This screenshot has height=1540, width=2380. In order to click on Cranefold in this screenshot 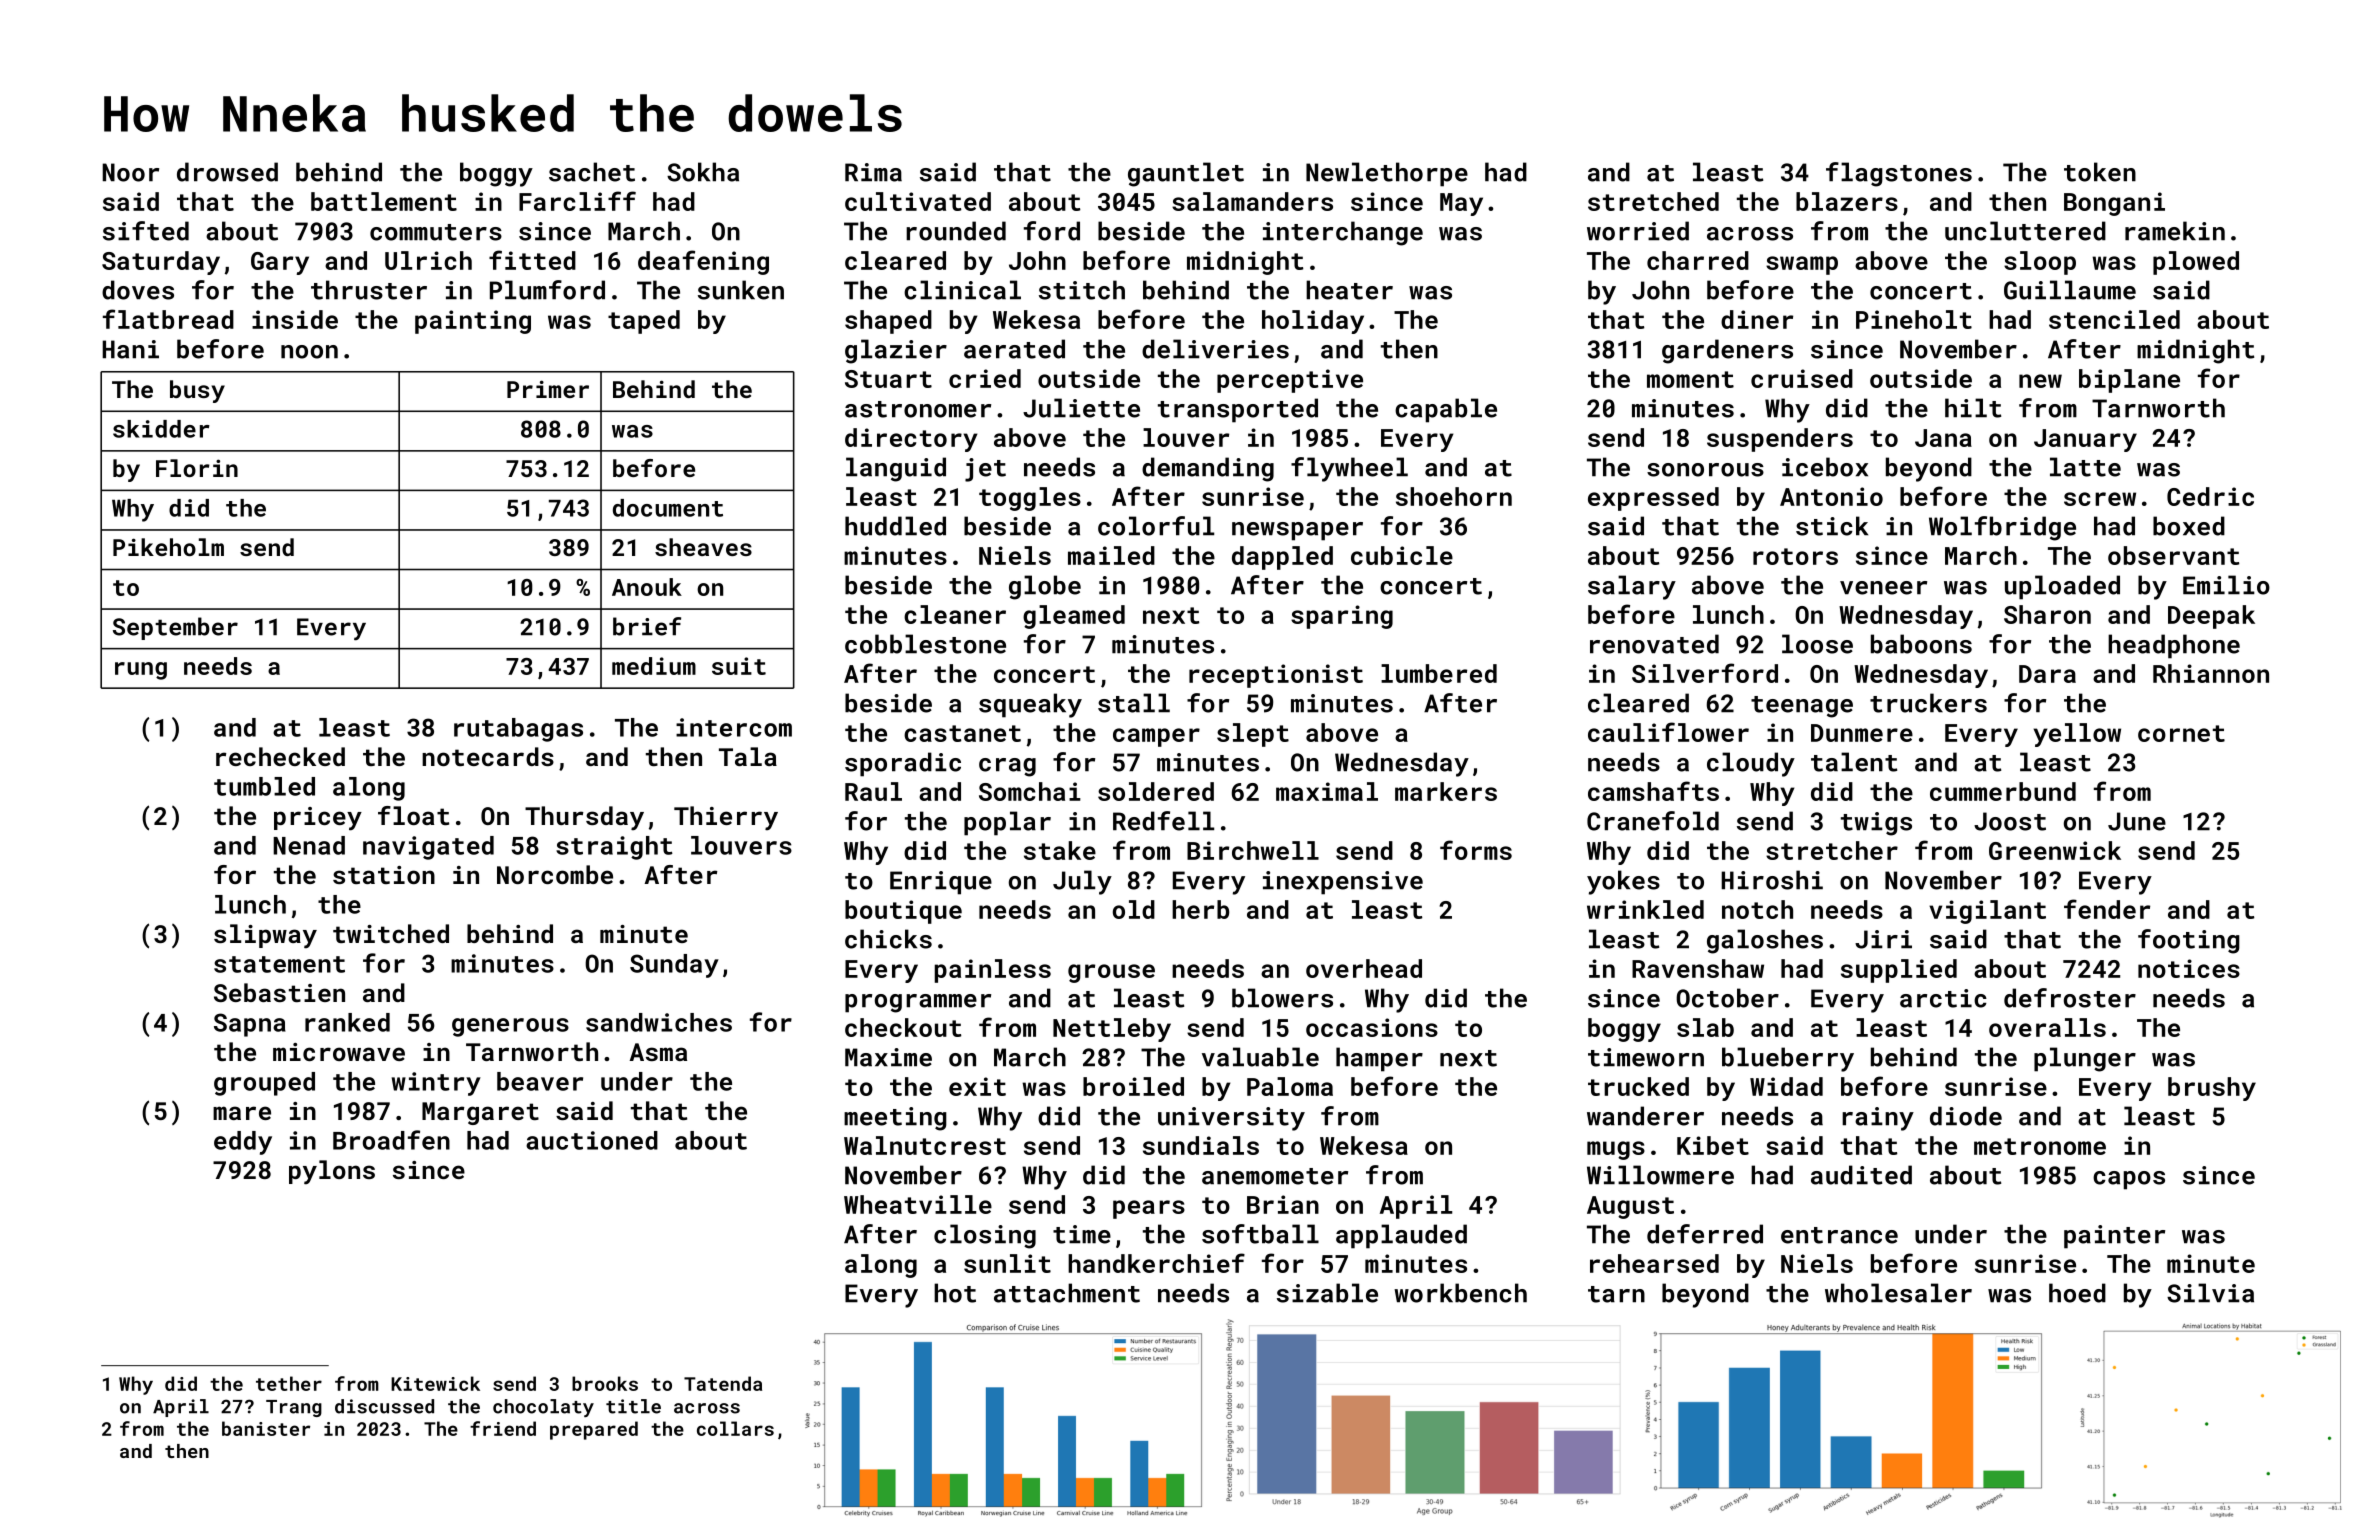, I will do `click(1653, 821)`.
